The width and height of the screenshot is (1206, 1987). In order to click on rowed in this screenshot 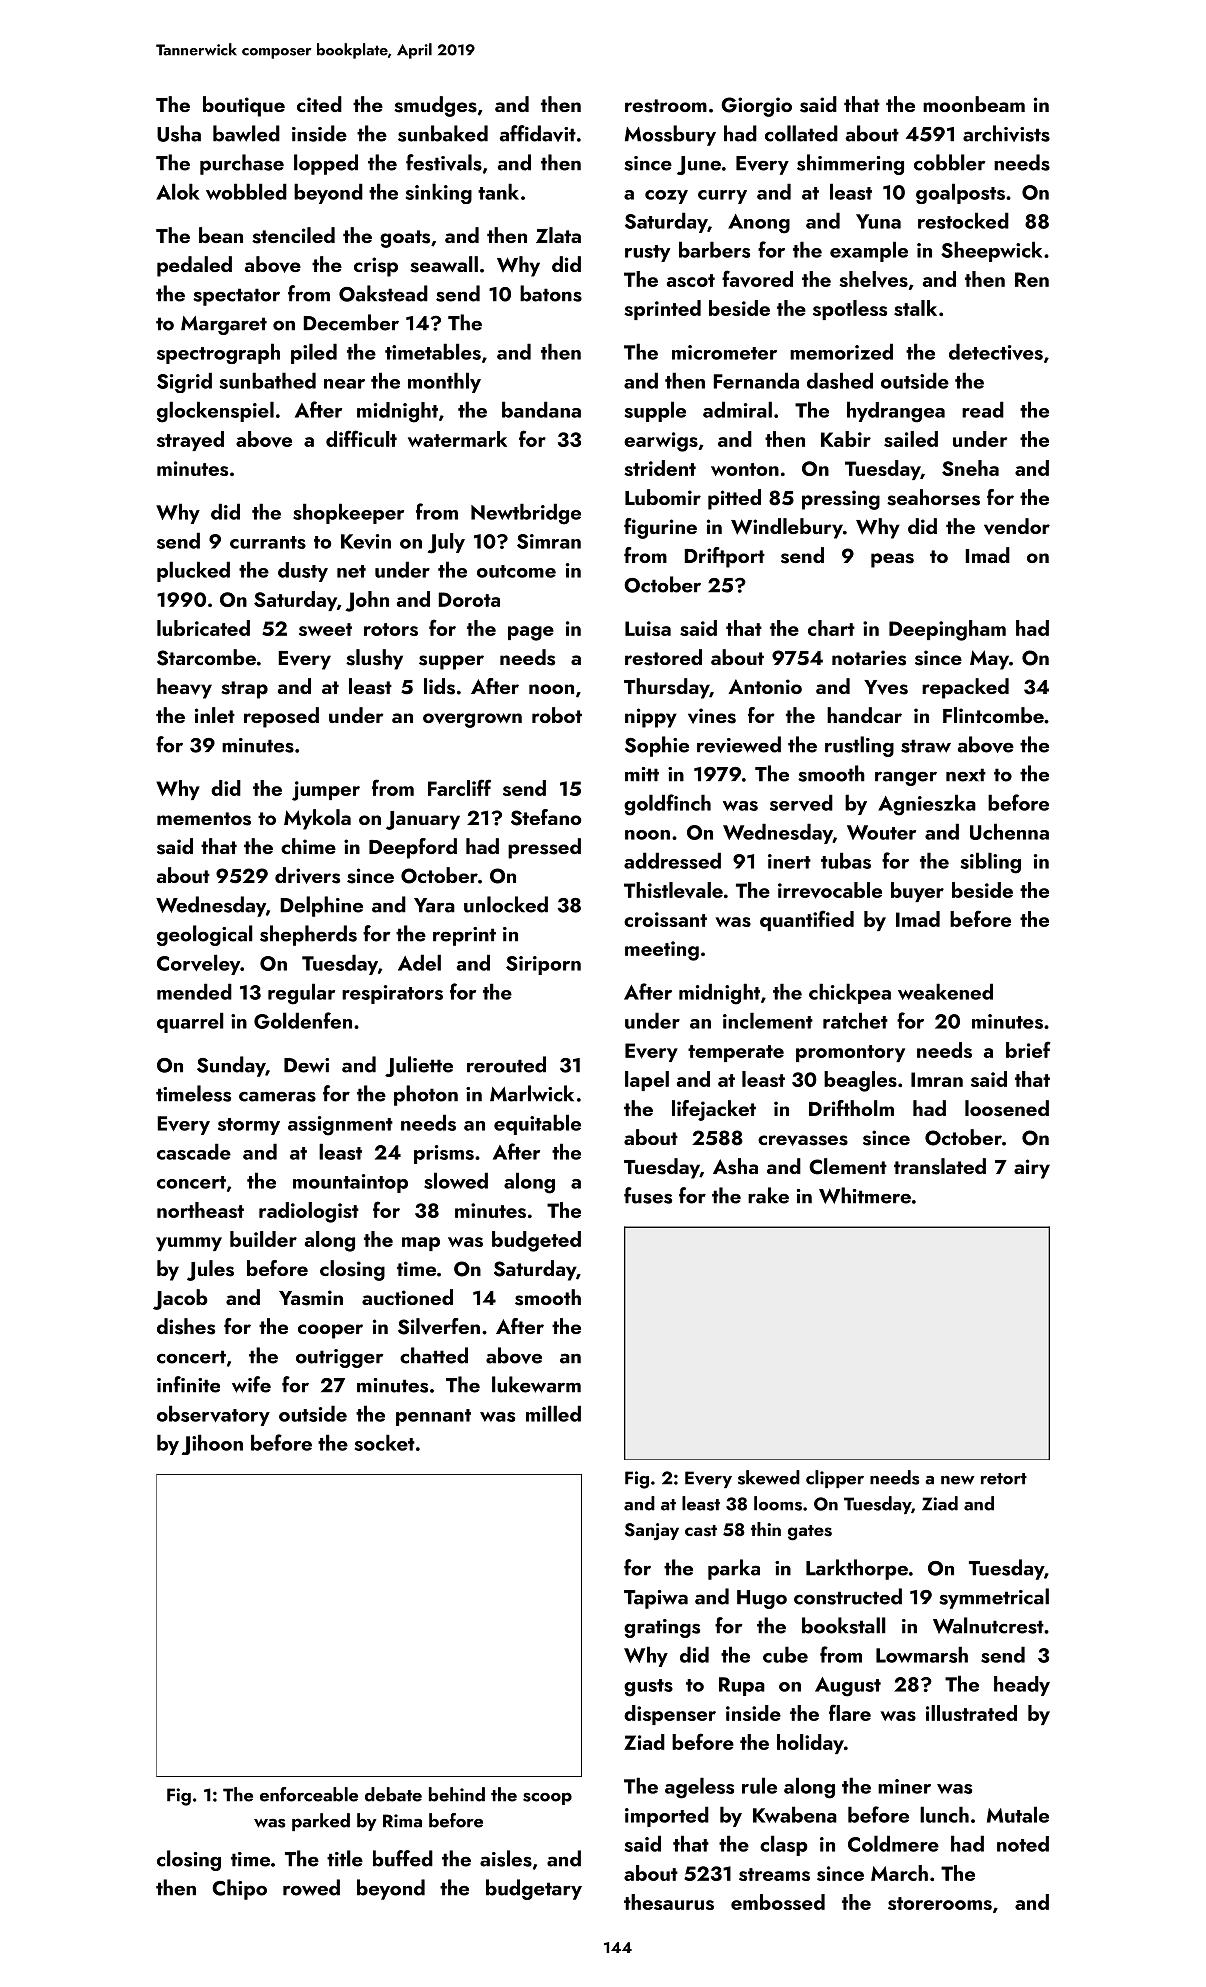, I will do `click(311, 1887)`.
